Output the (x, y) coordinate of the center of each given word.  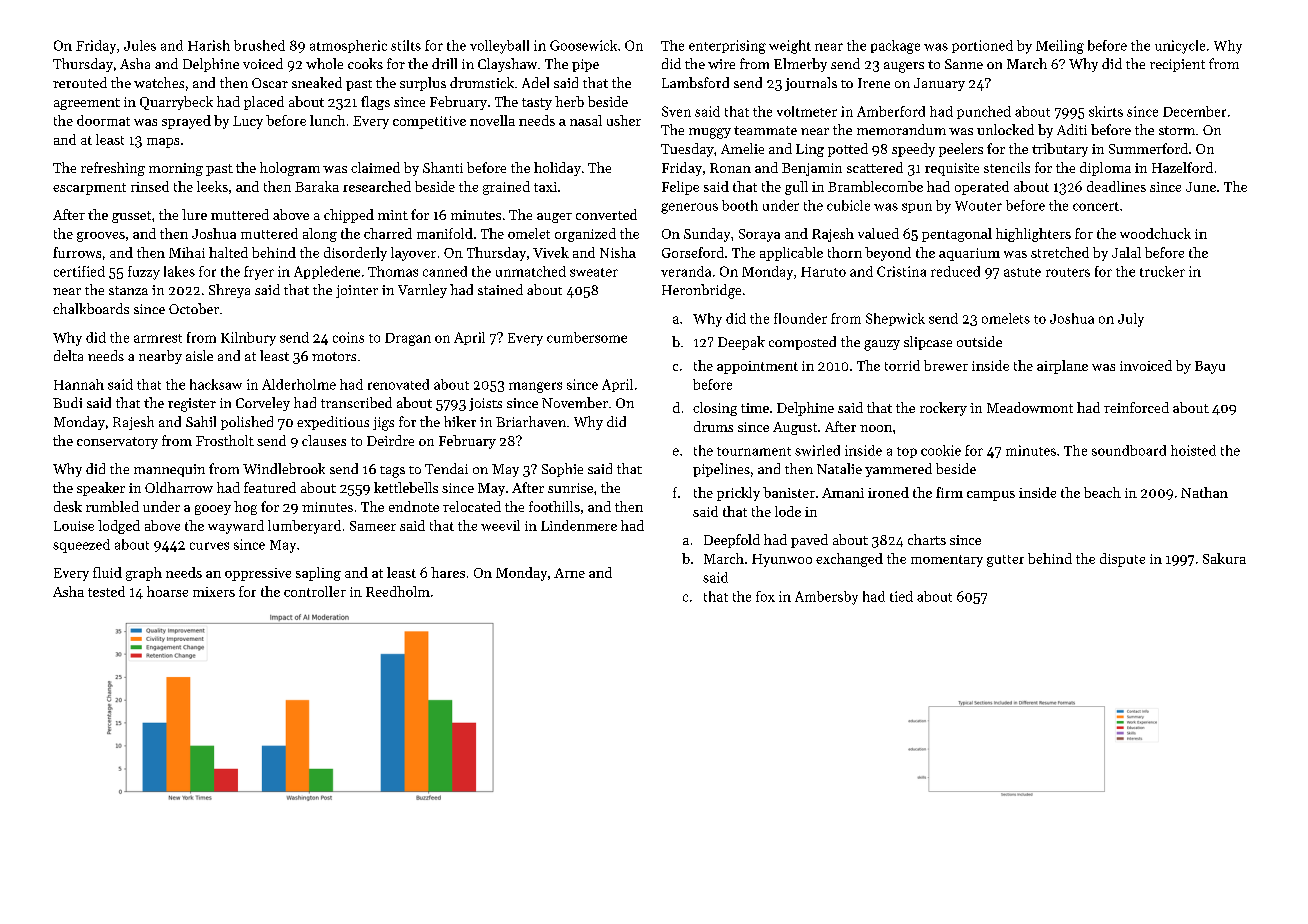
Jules (140, 45)
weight (790, 47)
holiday (557, 169)
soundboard (1129, 450)
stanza (128, 290)
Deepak (741, 343)
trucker (1162, 271)
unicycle (1180, 47)
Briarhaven (531, 421)
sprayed (186, 122)
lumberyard (304, 527)
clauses (324, 440)
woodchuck (1155, 233)
